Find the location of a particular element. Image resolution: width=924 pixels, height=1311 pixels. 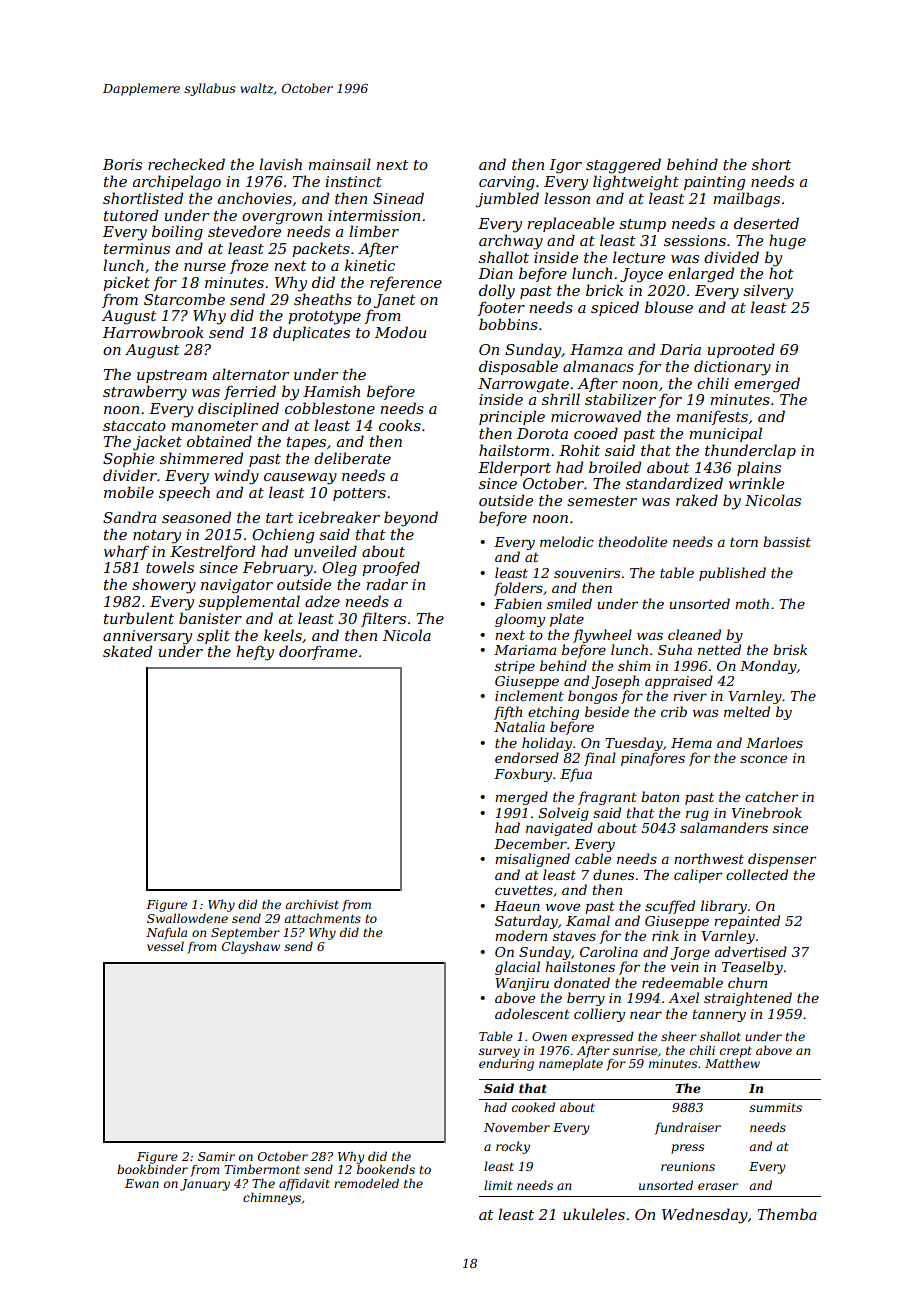

kinetic is located at coordinates (370, 265).
